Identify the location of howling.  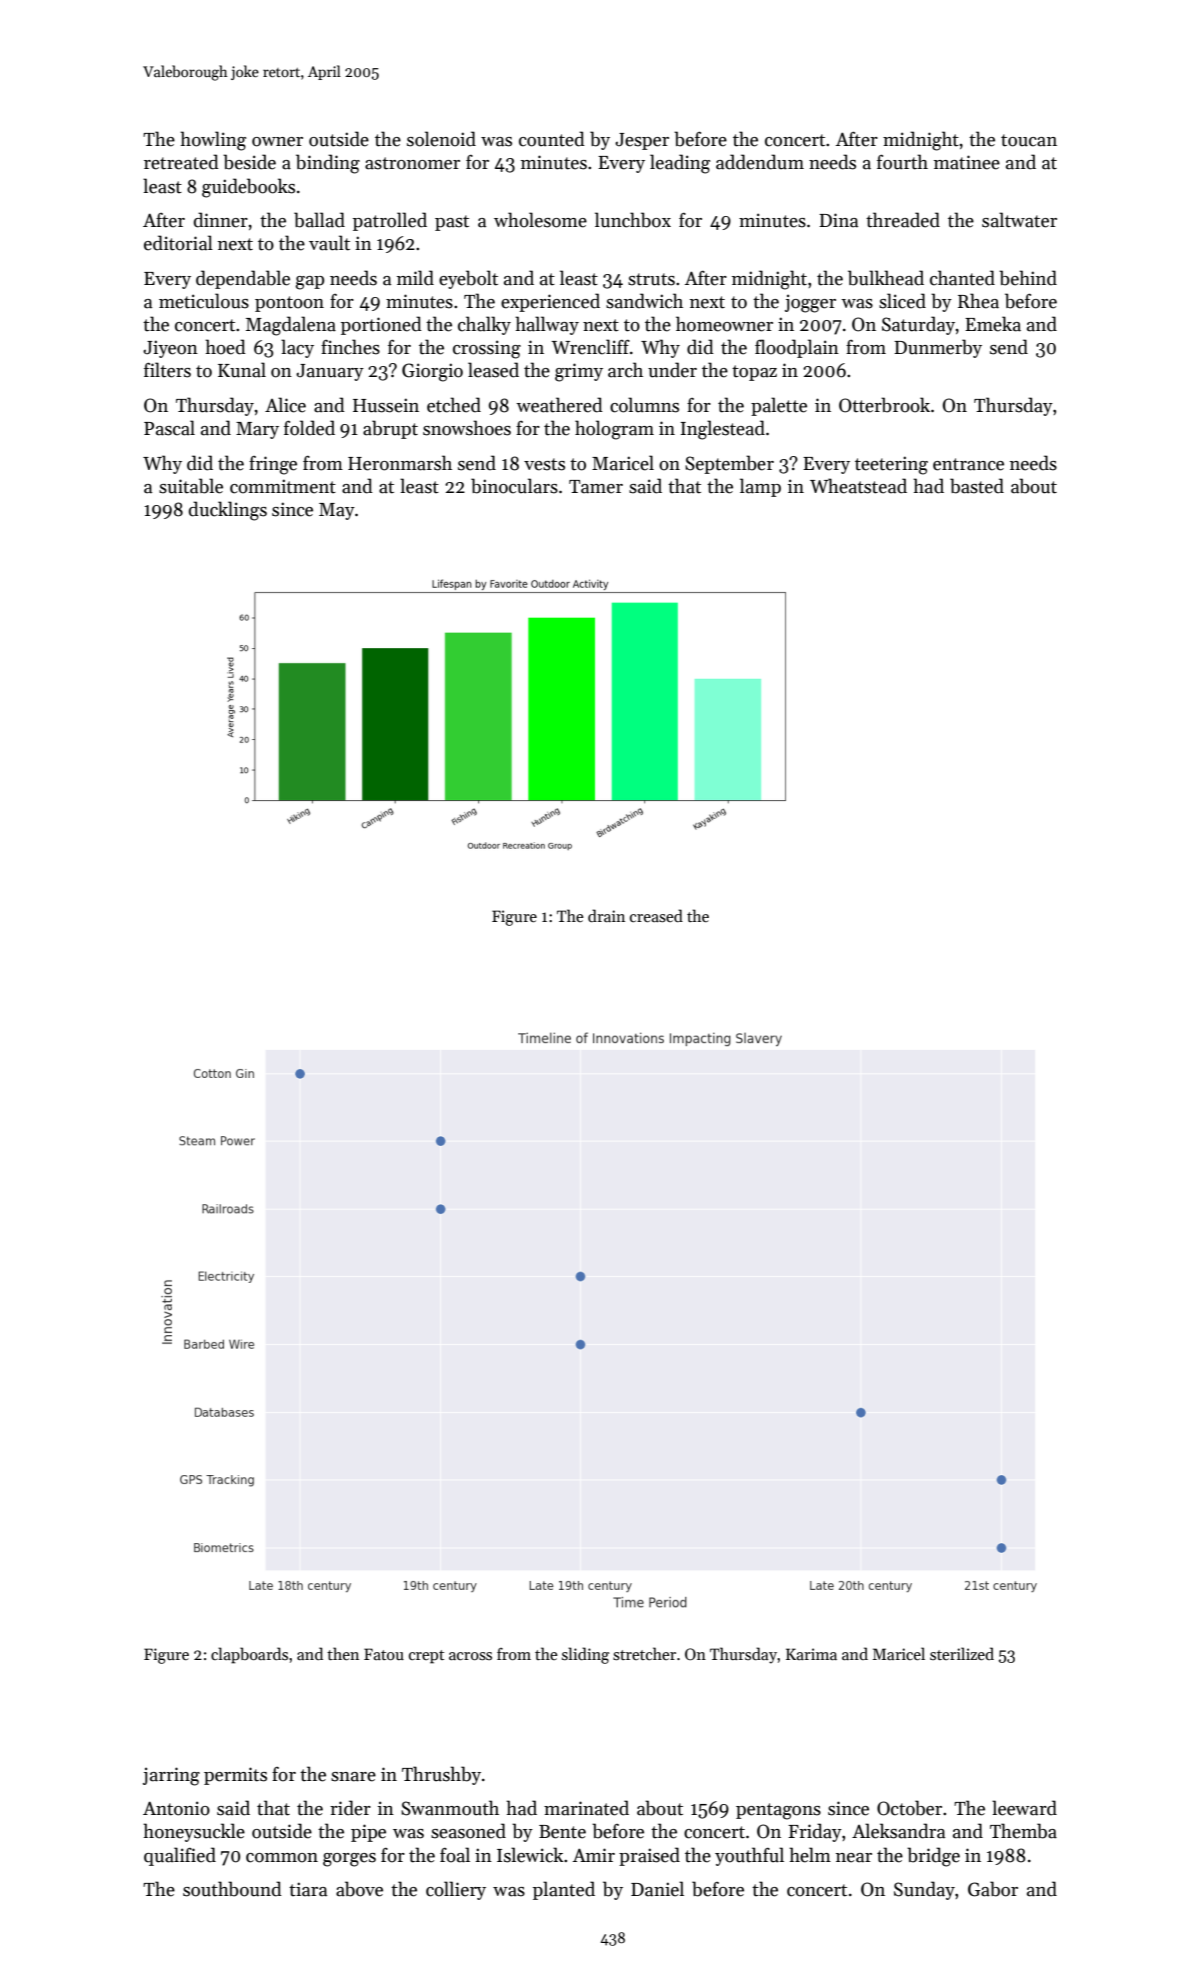
(213, 141).
